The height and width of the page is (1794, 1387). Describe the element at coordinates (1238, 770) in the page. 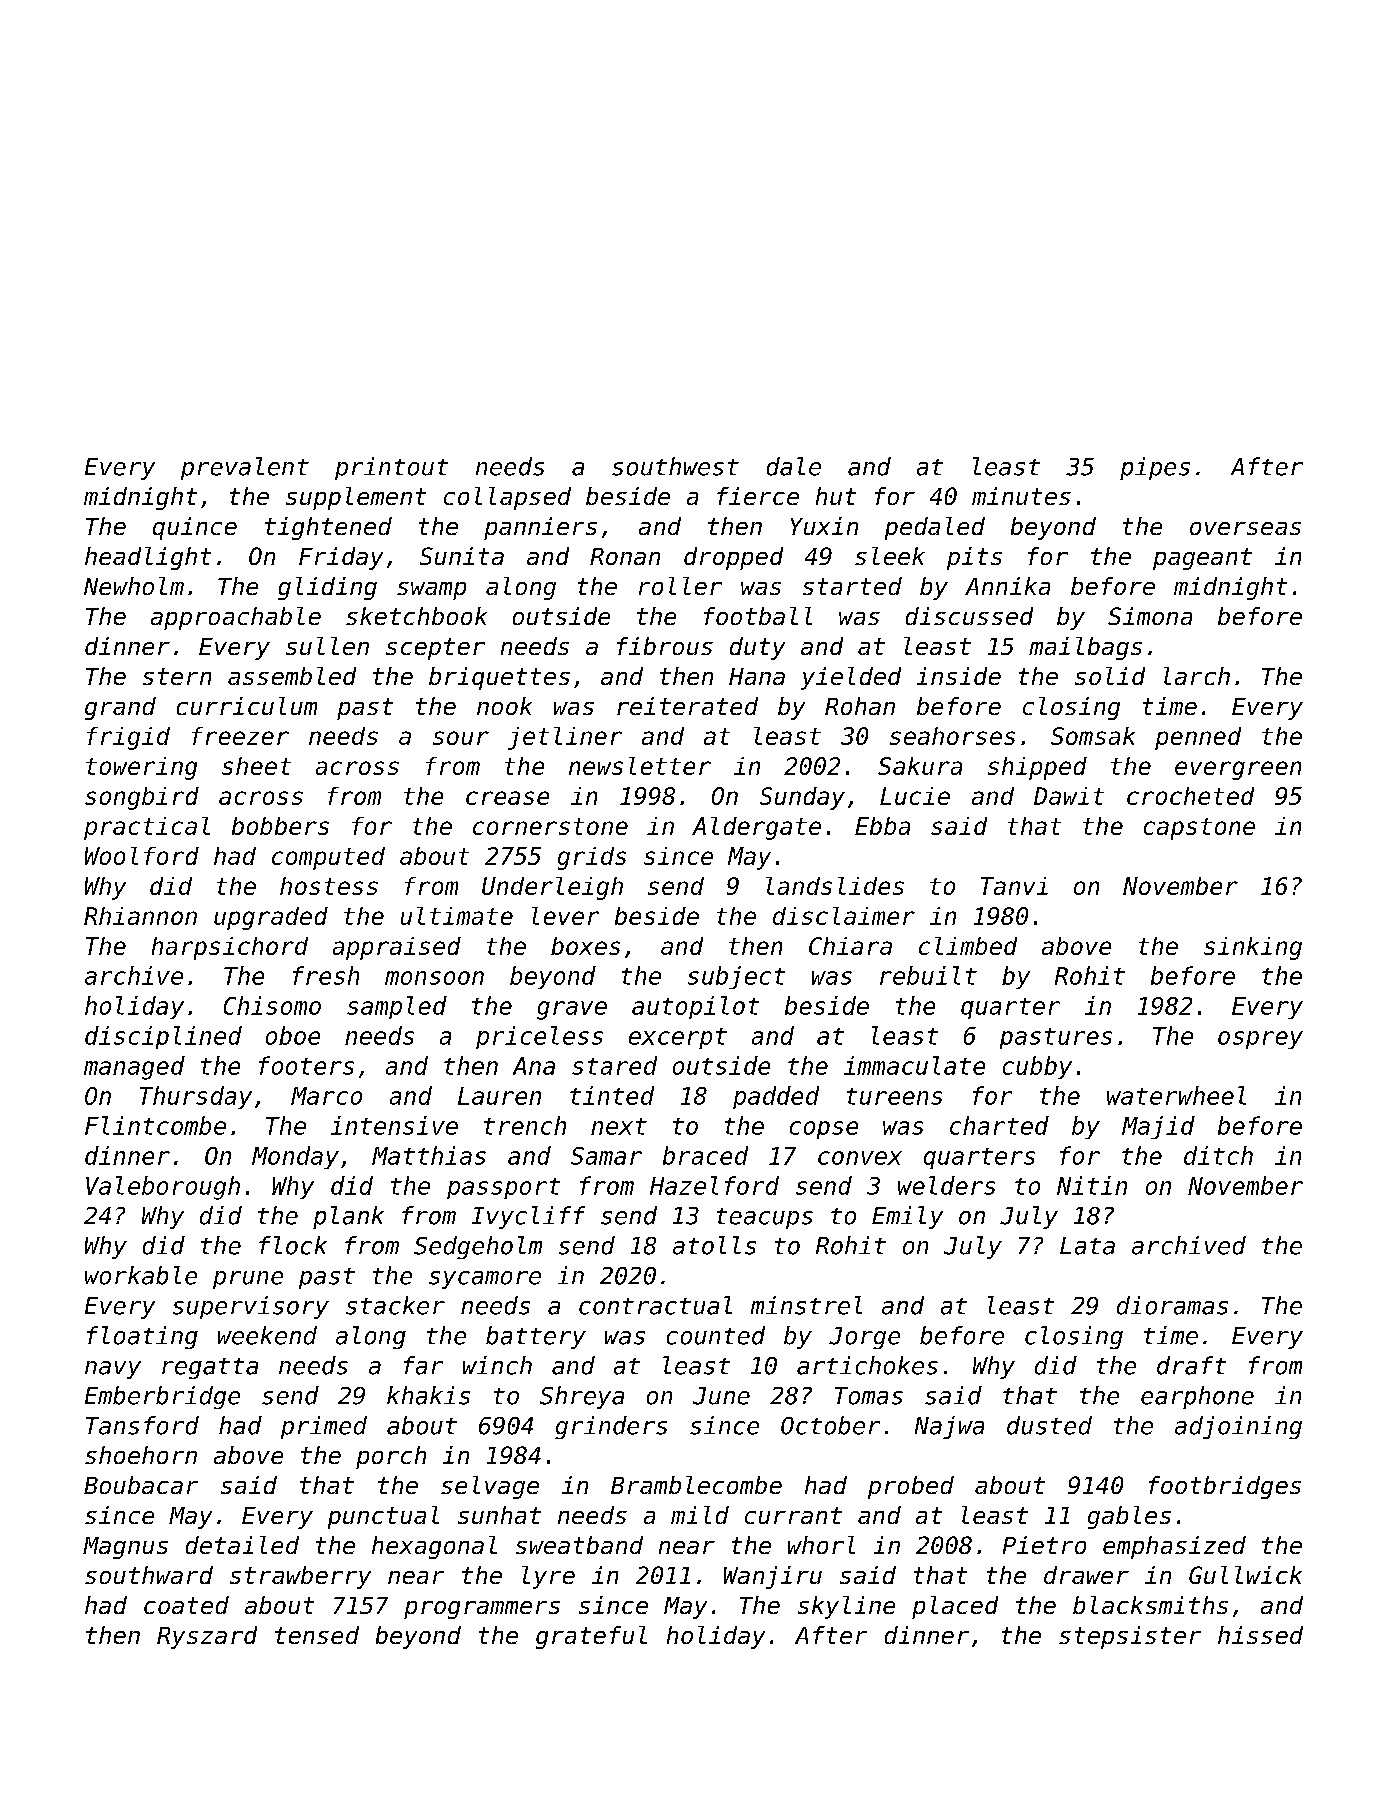

I see `evergreen` at that location.
